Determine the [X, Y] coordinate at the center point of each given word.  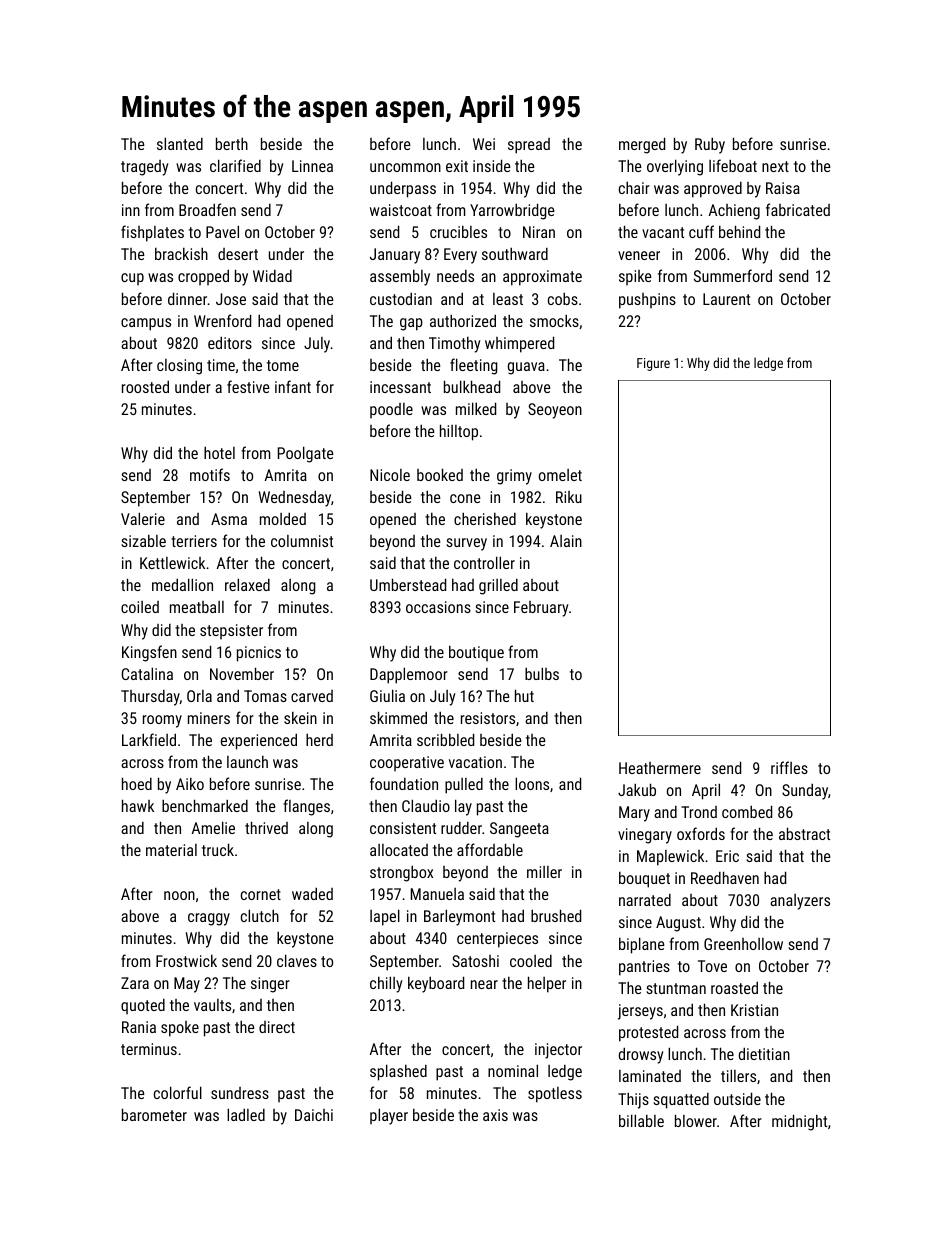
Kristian [754, 1010]
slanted [180, 143]
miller [544, 872]
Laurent [726, 299]
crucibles [458, 231]
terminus [149, 1049]
